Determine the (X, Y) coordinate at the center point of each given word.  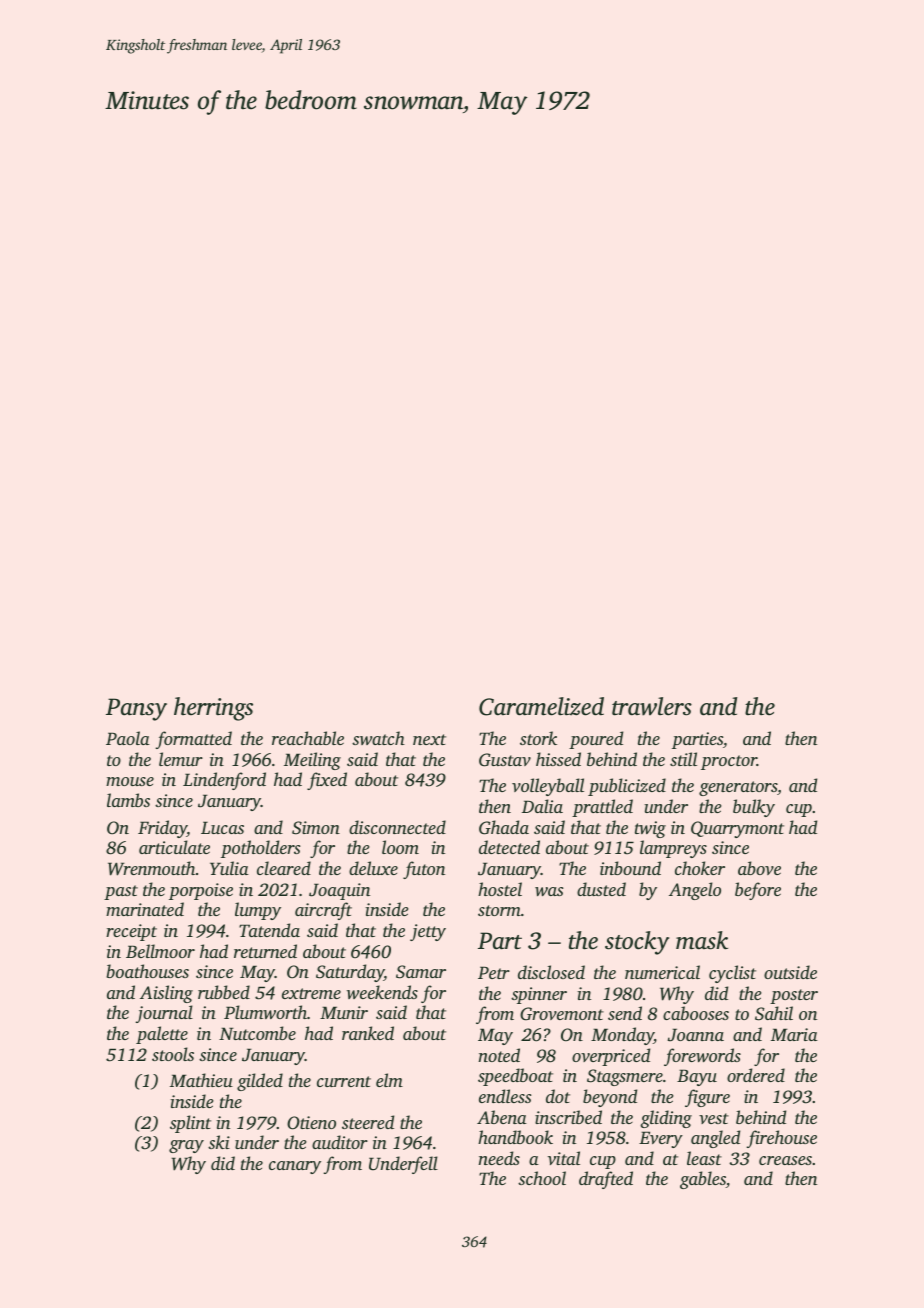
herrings (213, 709)
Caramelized (541, 706)
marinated (145, 909)
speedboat (515, 1077)
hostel (500, 889)
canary (295, 1167)
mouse (130, 781)
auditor (340, 1142)
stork (538, 738)
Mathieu (201, 1080)
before (758, 891)
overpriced (611, 1057)
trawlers (652, 706)
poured (596, 740)
